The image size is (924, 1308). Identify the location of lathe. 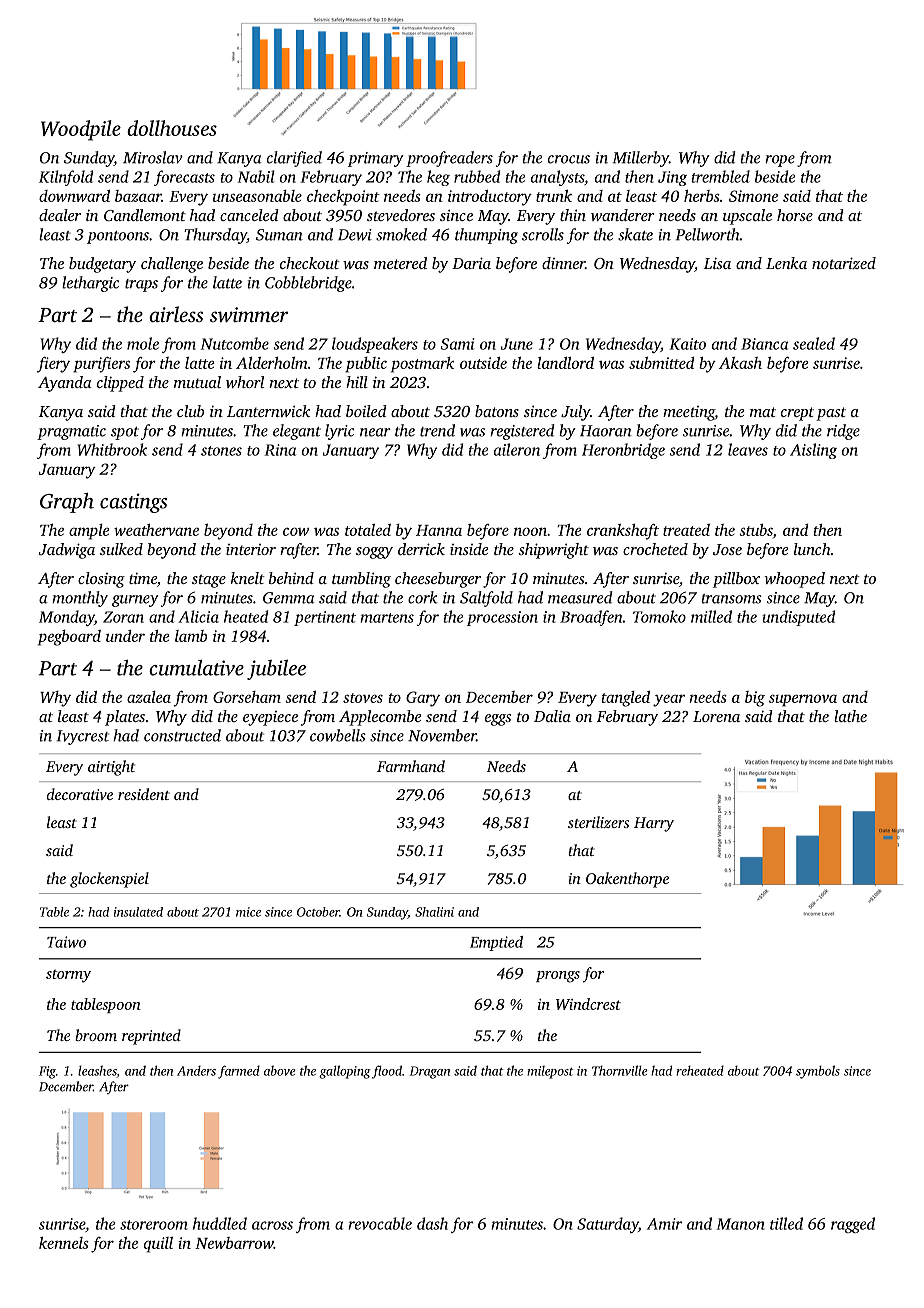
(850, 716).
